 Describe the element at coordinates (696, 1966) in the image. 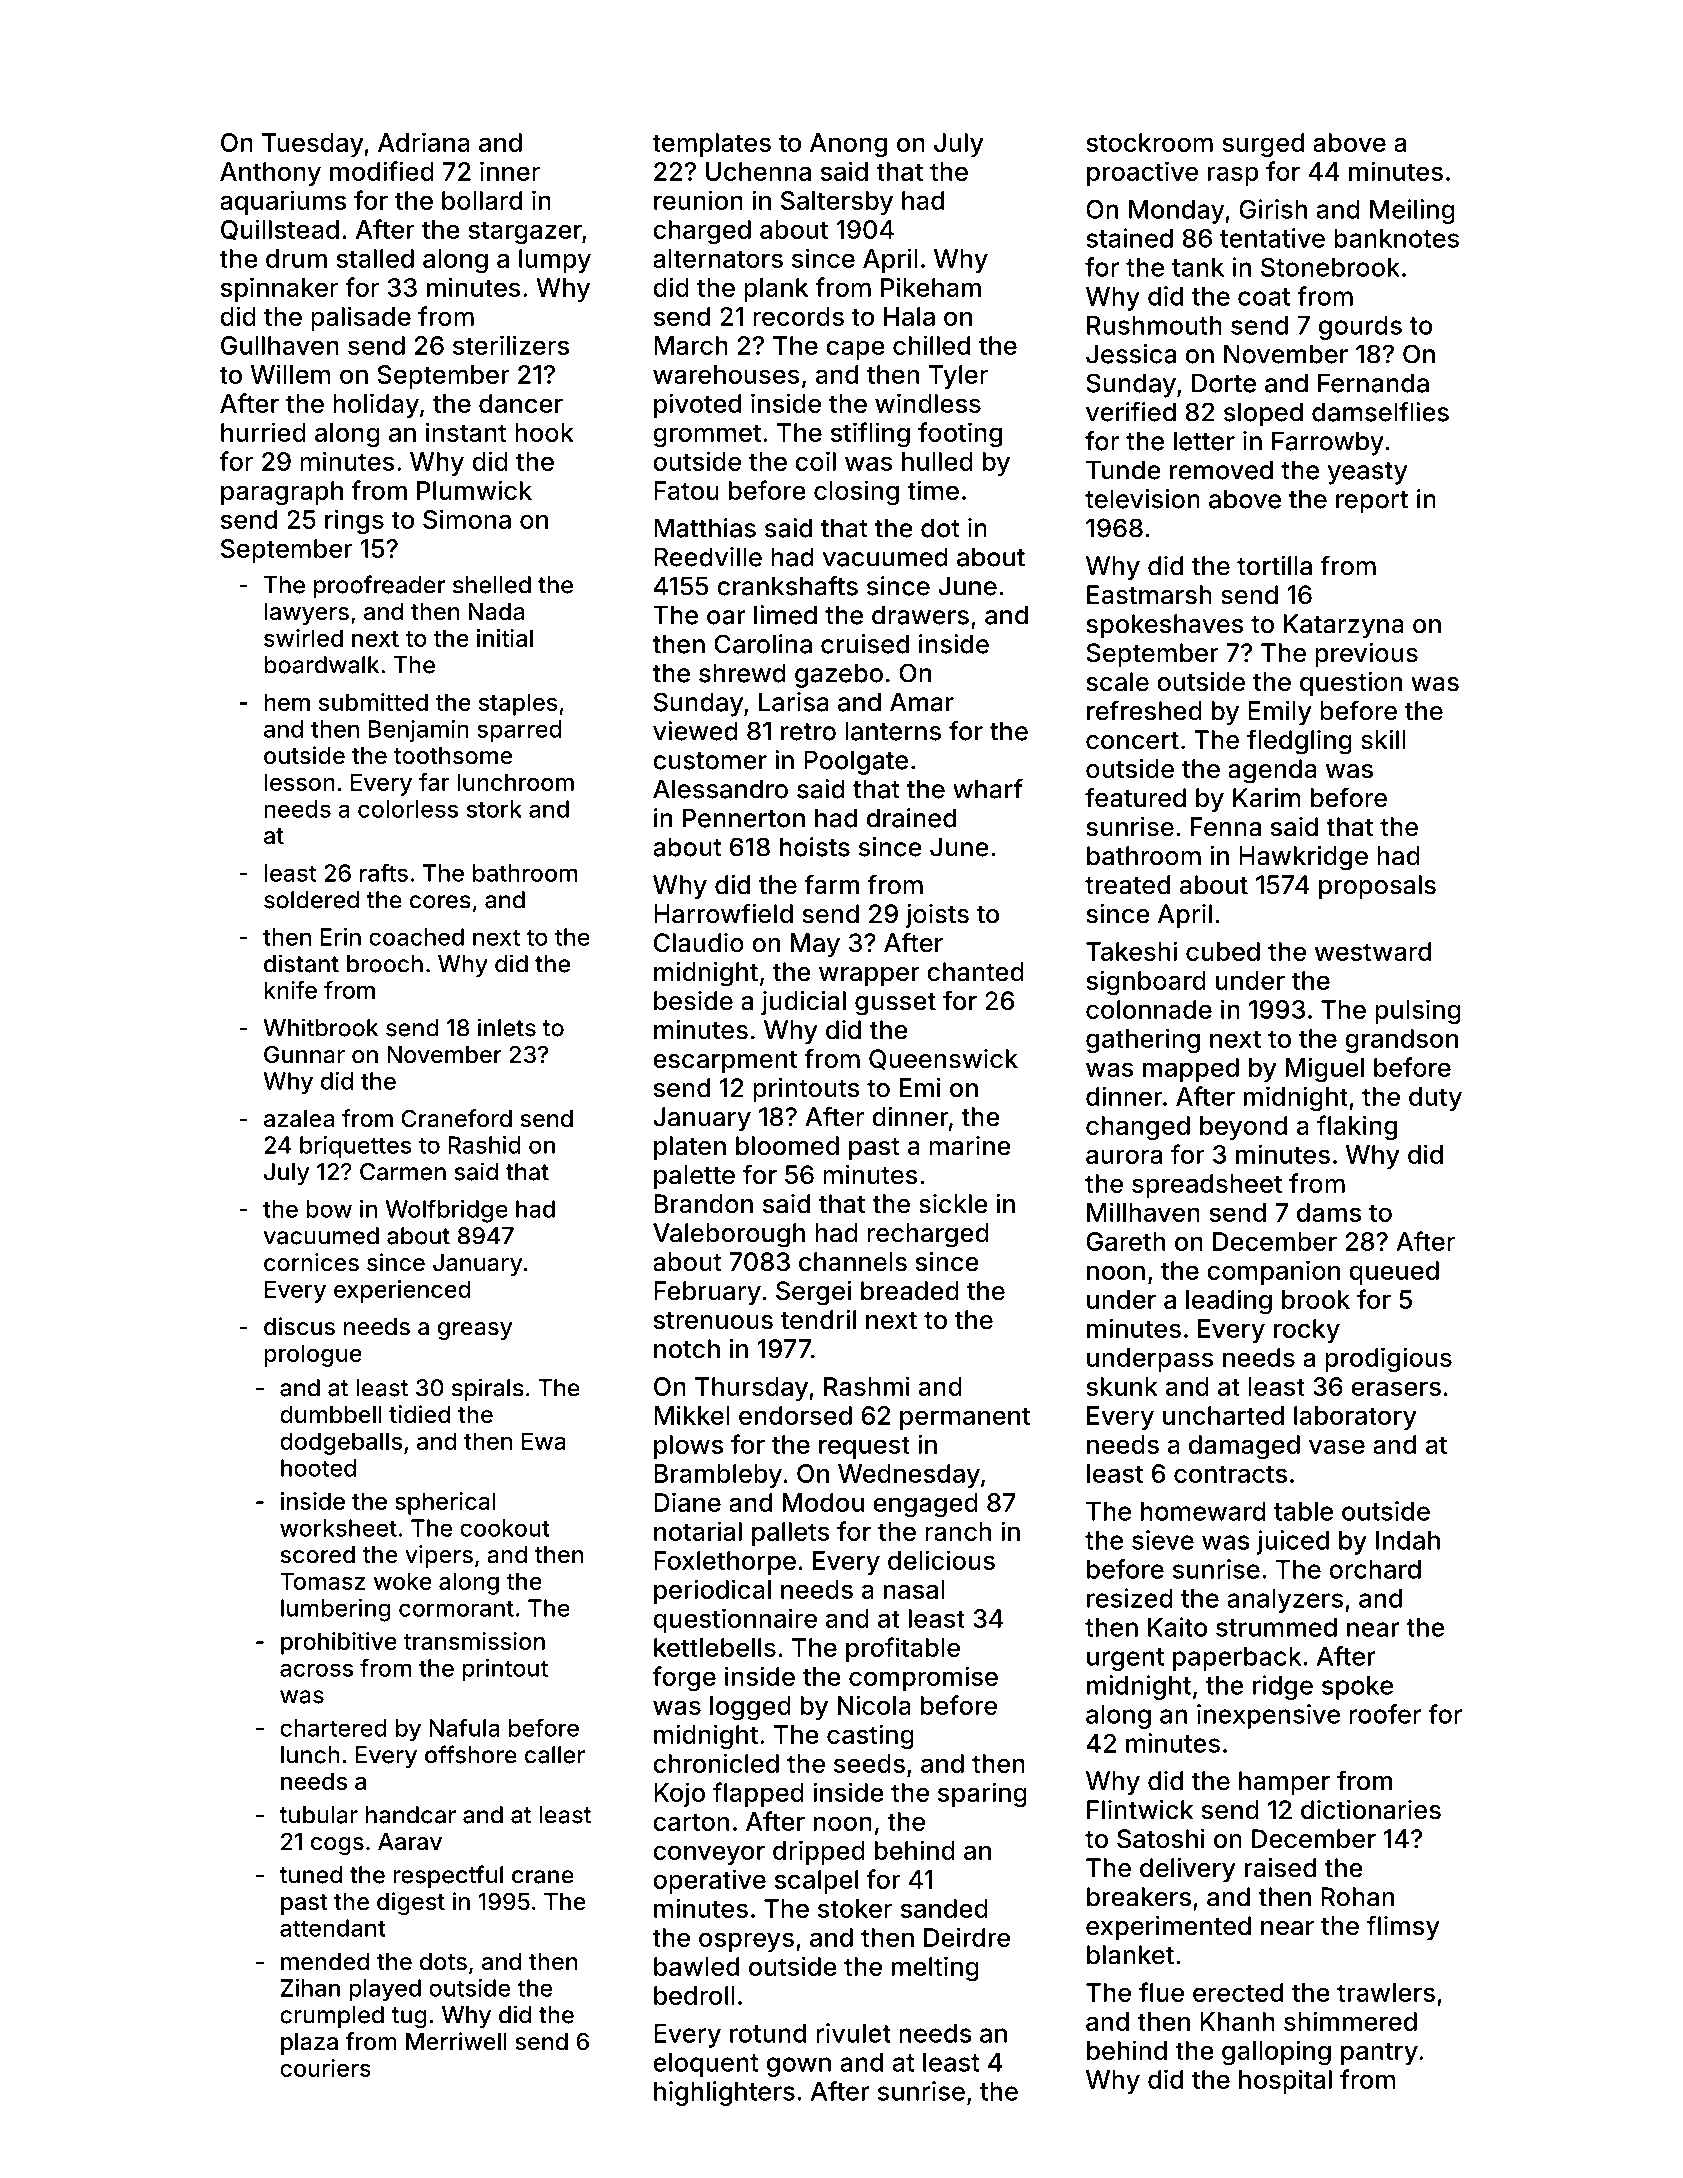

I see `bawled` at that location.
